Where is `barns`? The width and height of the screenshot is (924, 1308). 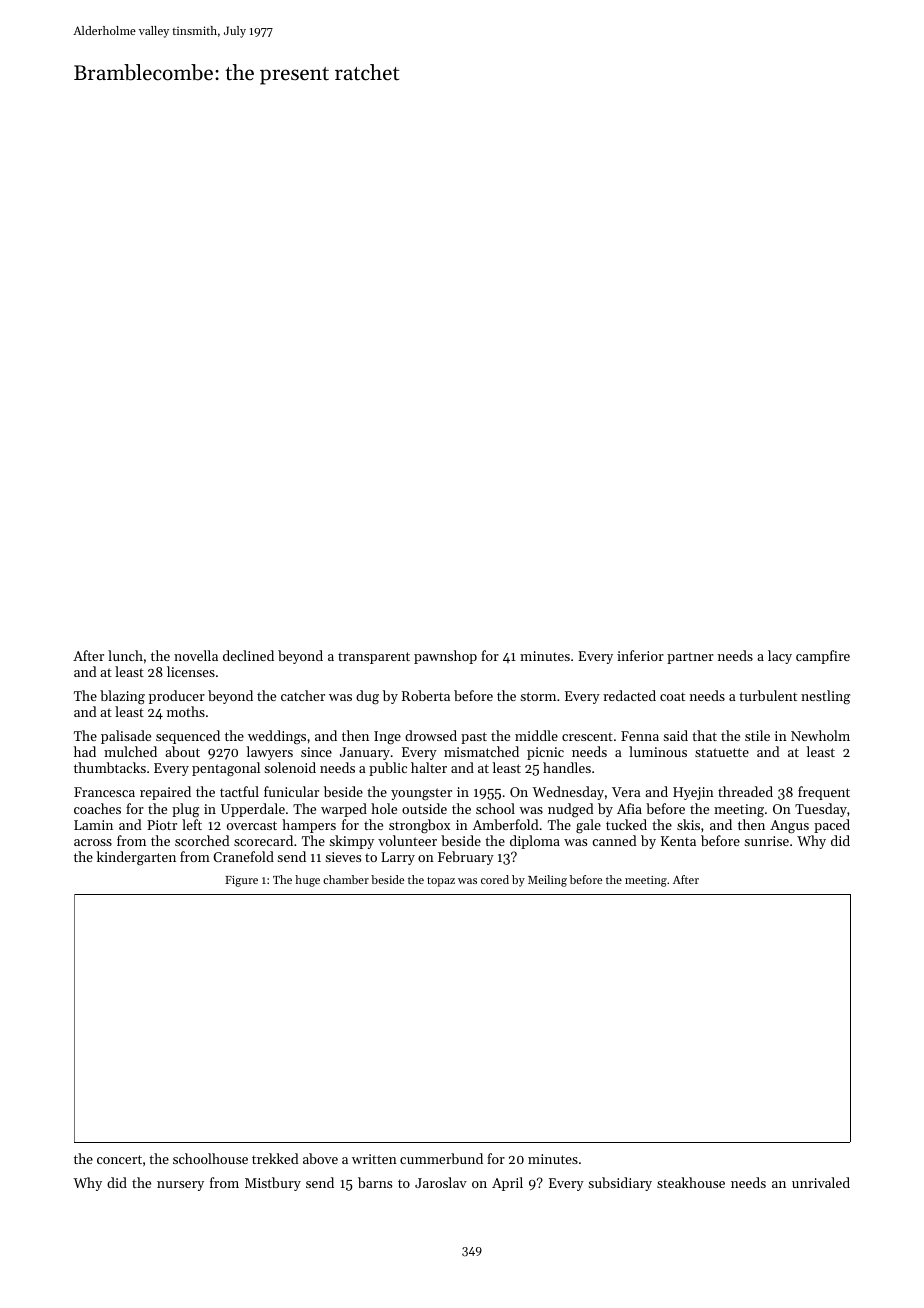
barns is located at coordinates (375, 1182).
